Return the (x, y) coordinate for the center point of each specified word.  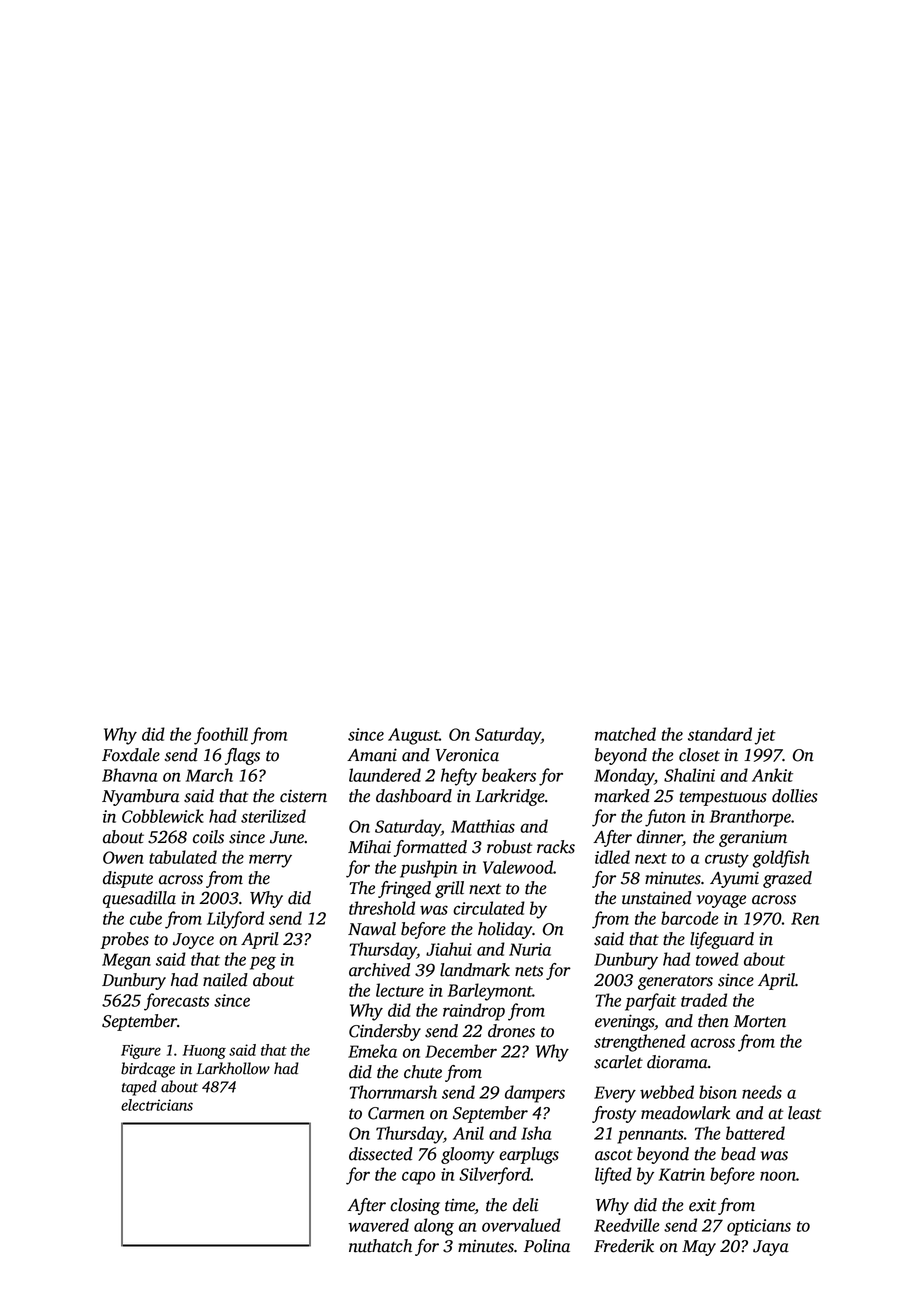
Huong (204, 1052)
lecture (400, 990)
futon (665, 818)
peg (263, 963)
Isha (536, 1133)
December (461, 1051)
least (805, 1113)
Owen (123, 857)
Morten (759, 1021)
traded (704, 1000)
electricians (157, 1105)
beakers (509, 775)
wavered (378, 1225)
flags (242, 756)
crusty (727, 860)
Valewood (518, 867)
